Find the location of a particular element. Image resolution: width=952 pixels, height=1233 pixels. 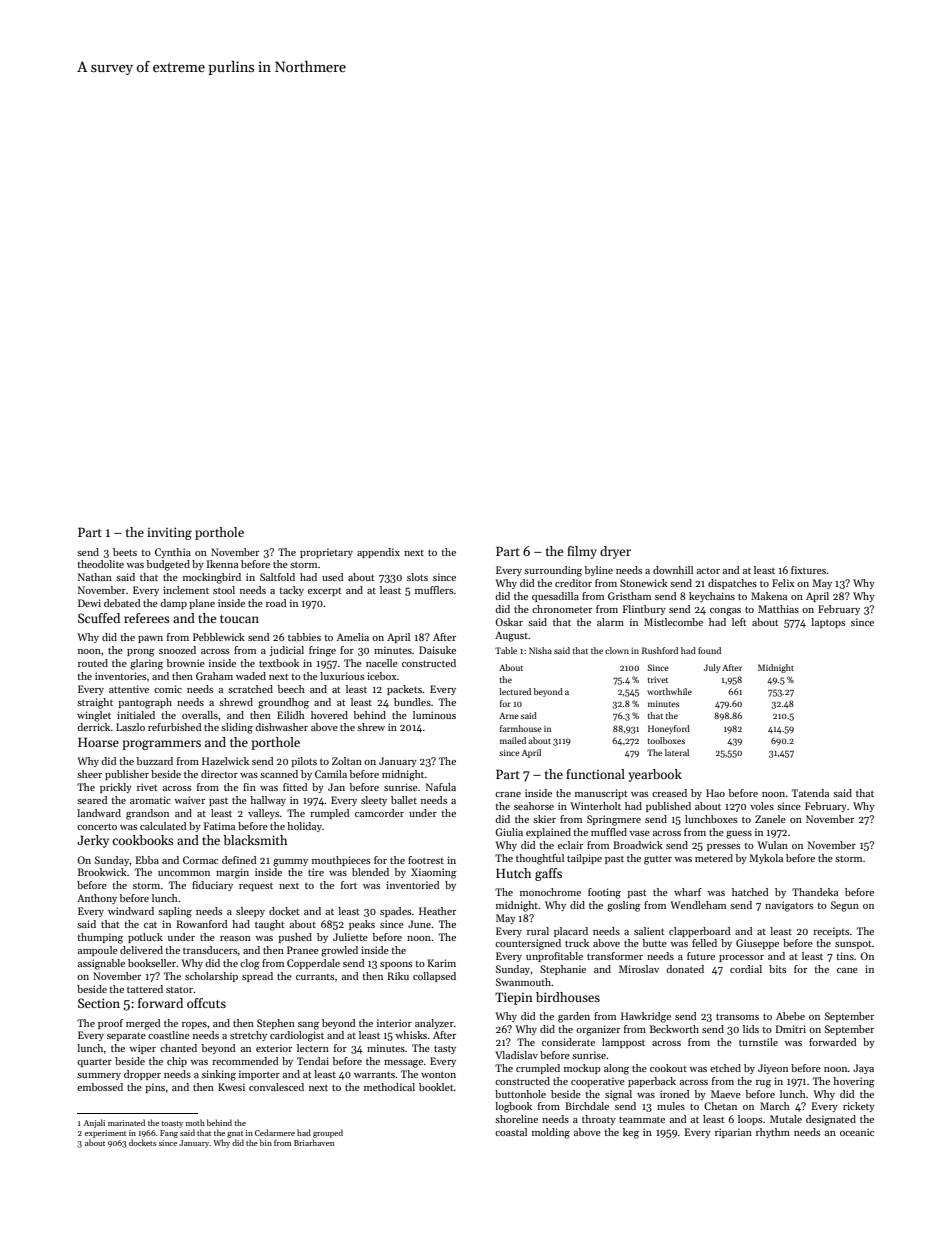

buttonhole is located at coordinates (520, 1094).
